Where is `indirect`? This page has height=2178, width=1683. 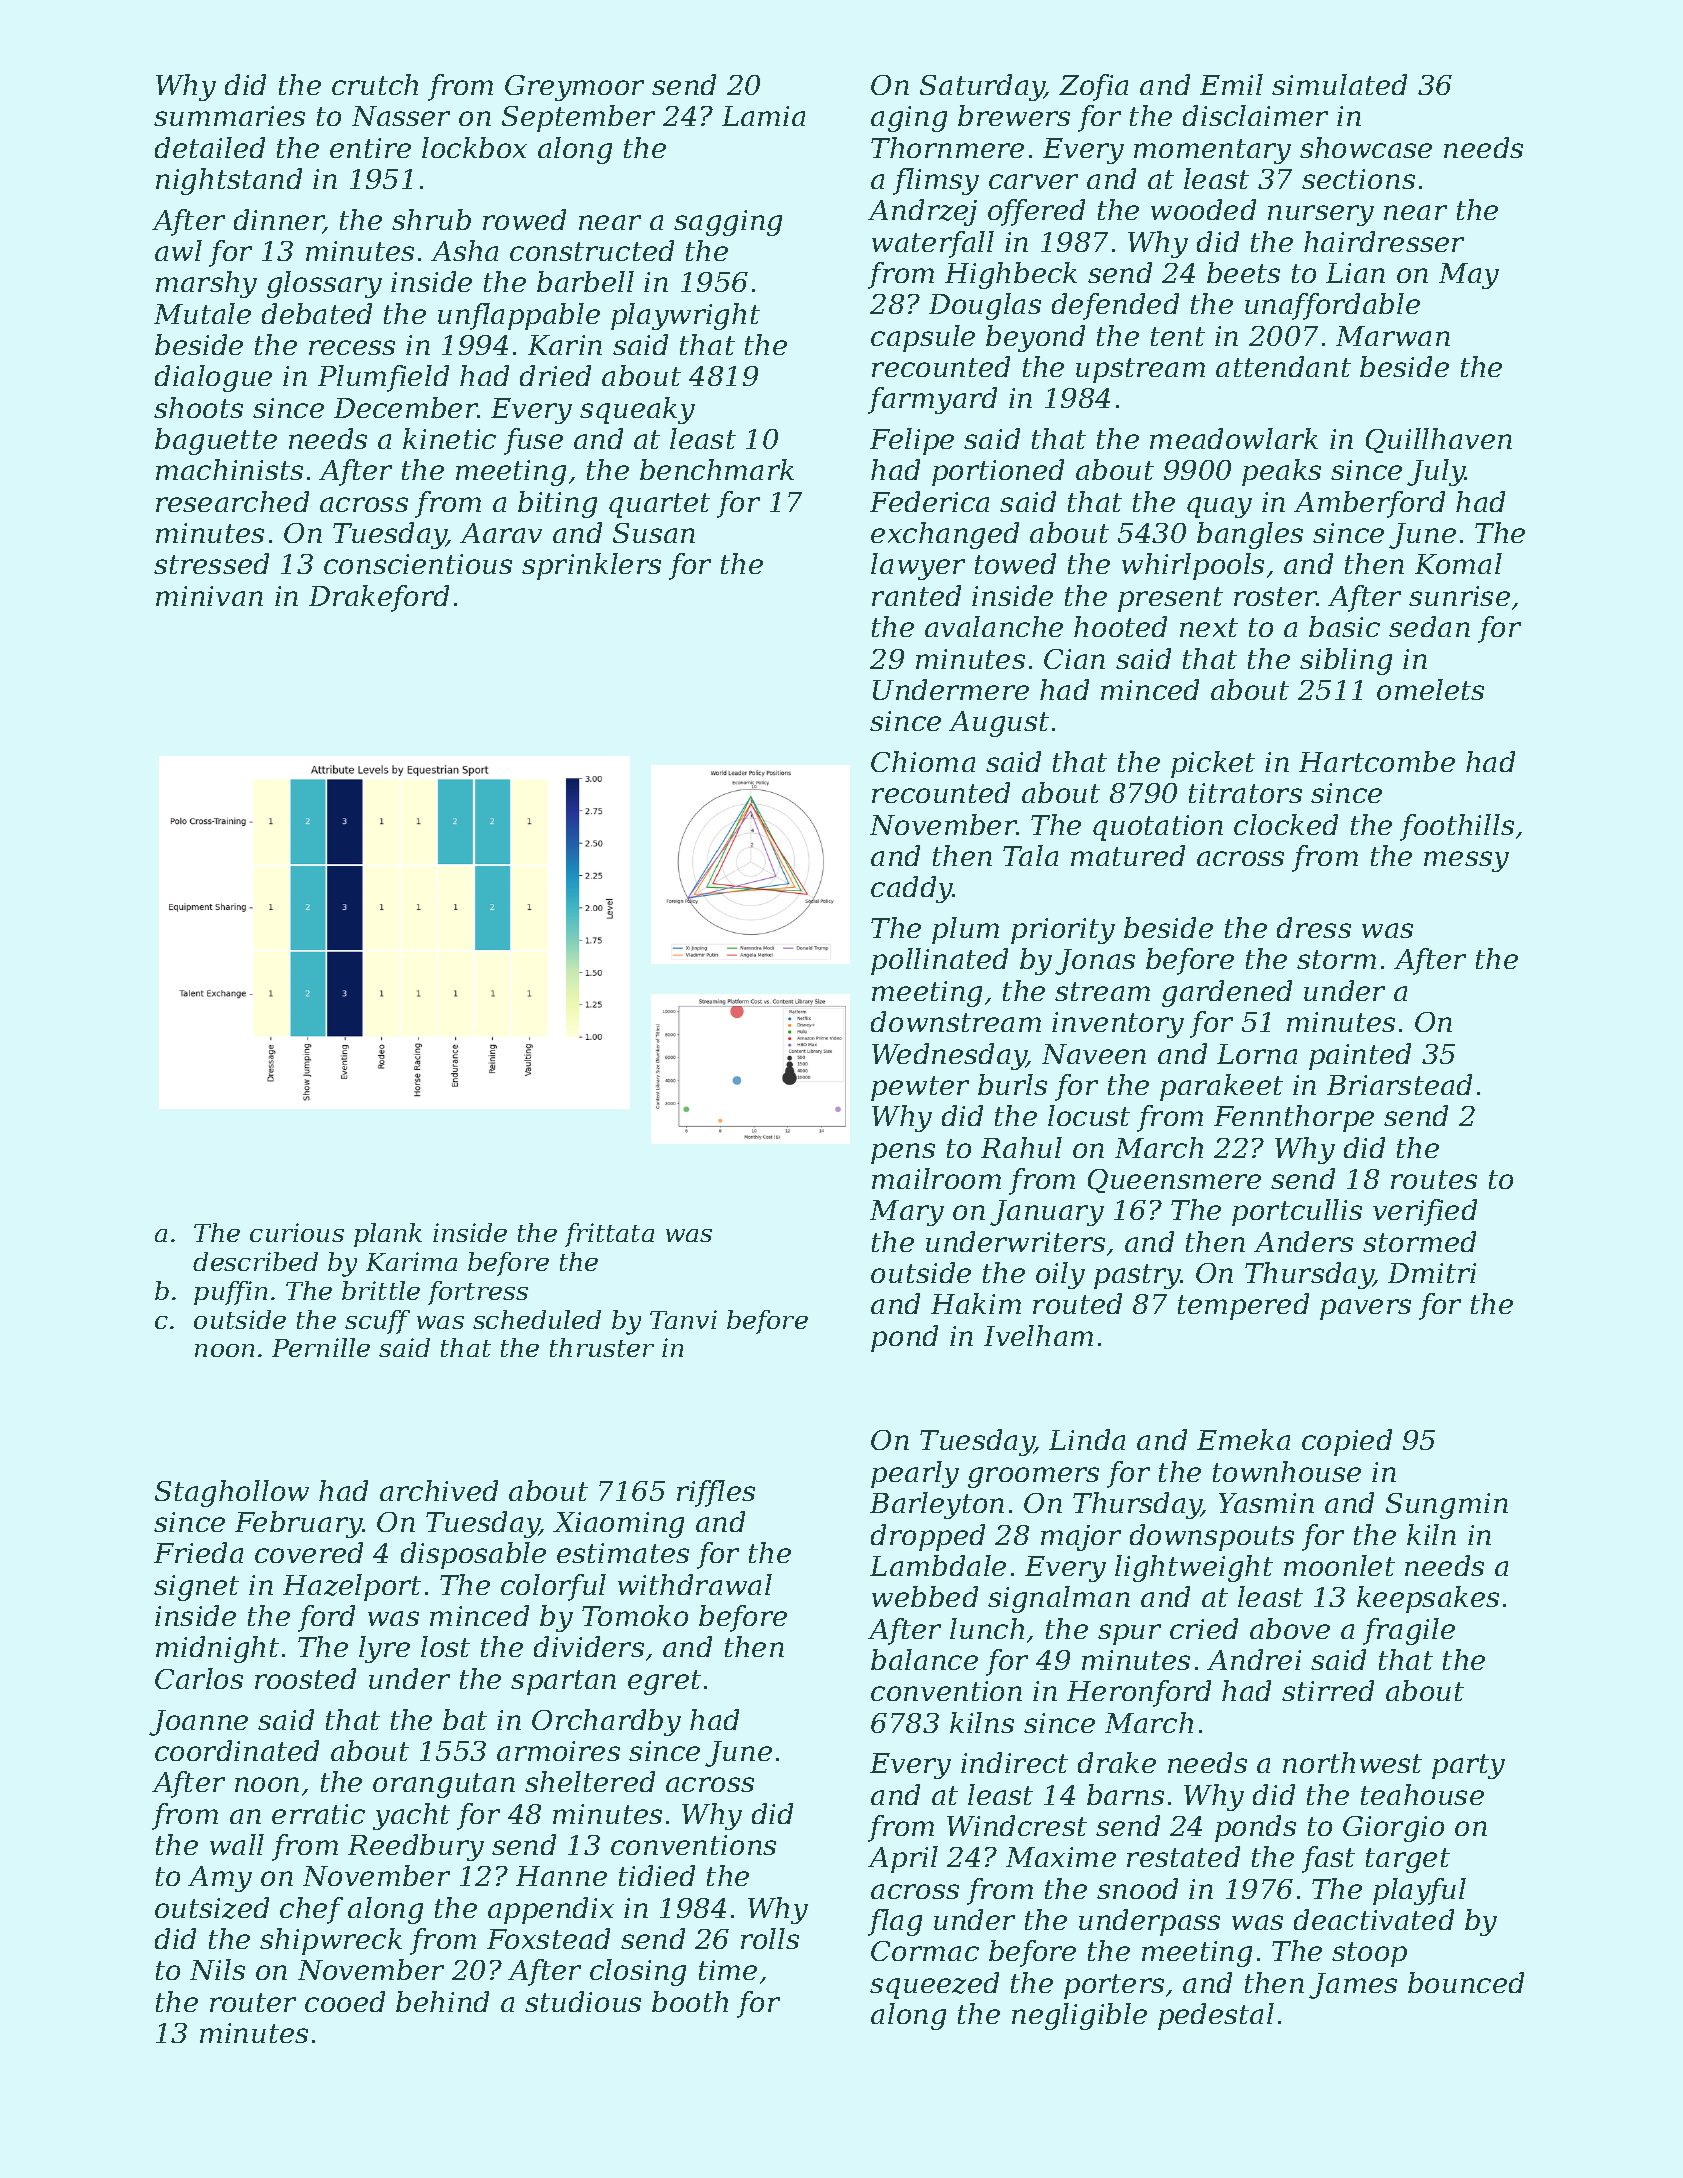
indirect is located at coordinates (1014, 1762).
